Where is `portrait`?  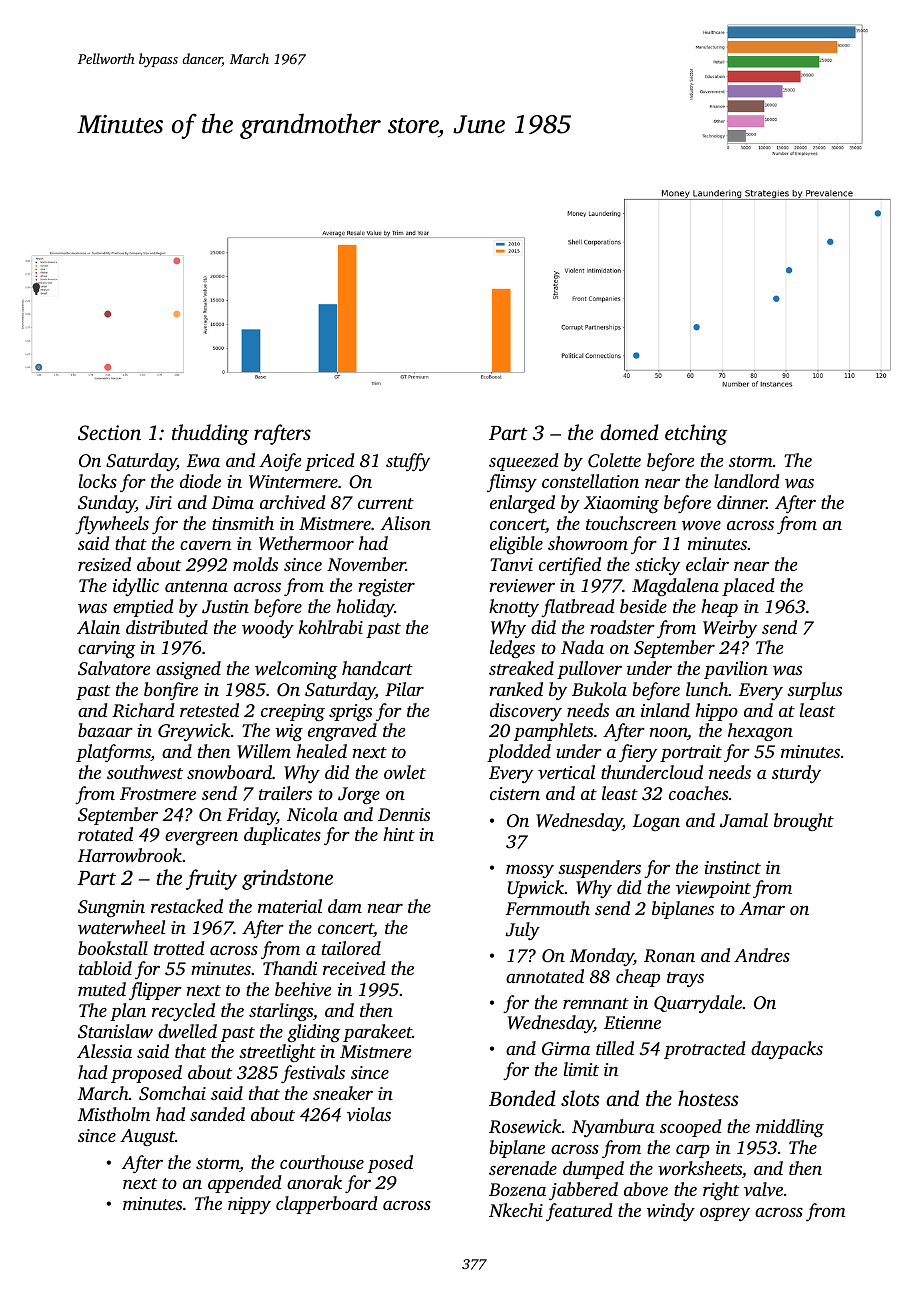 portrait is located at coordinates (691, 753).
